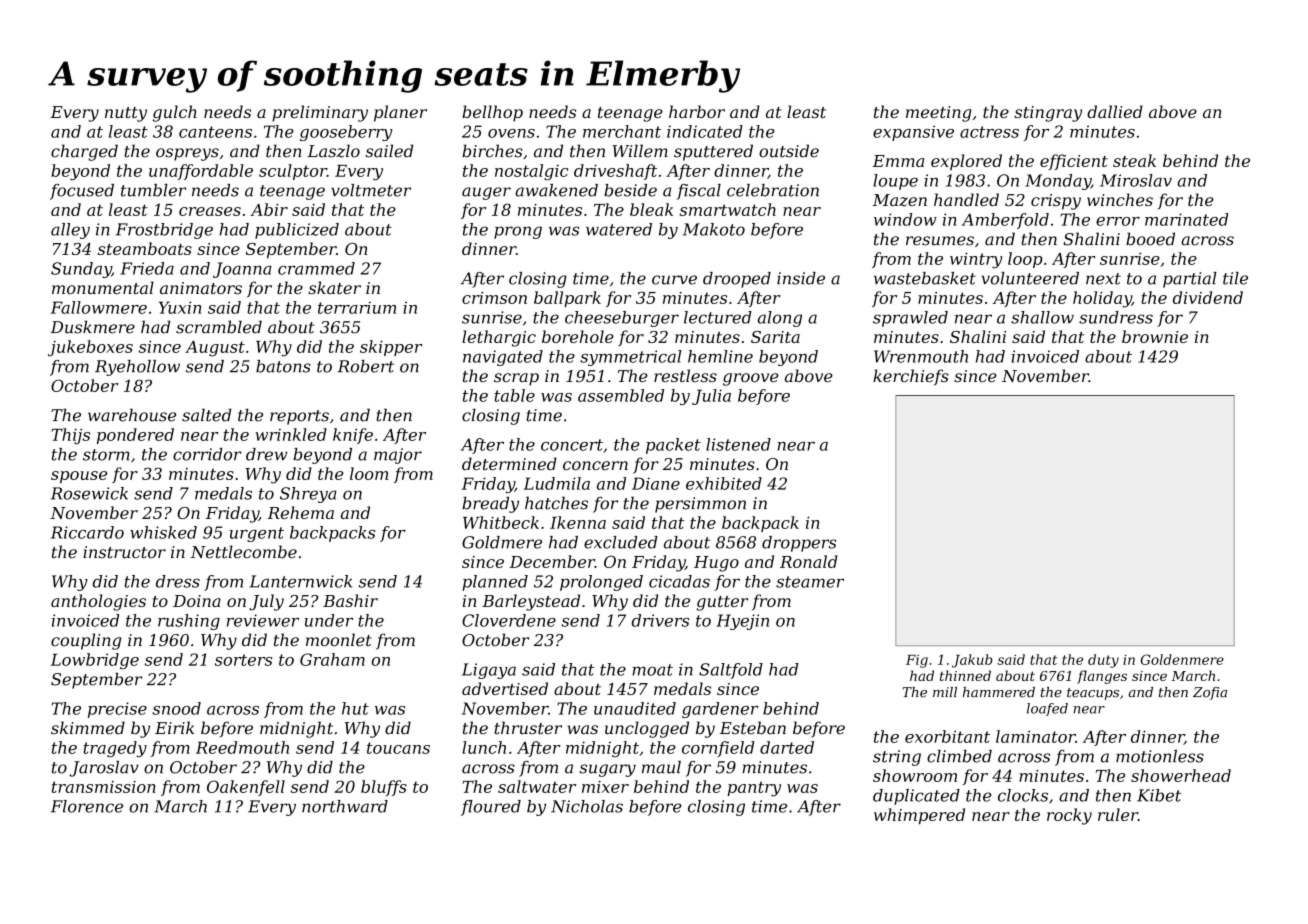 The width and height of the screenshot is (1308, 924). What do you see at coordinates (135, 436) in the screenshot?
I see `pondered` at bounding box center [135, 436].
